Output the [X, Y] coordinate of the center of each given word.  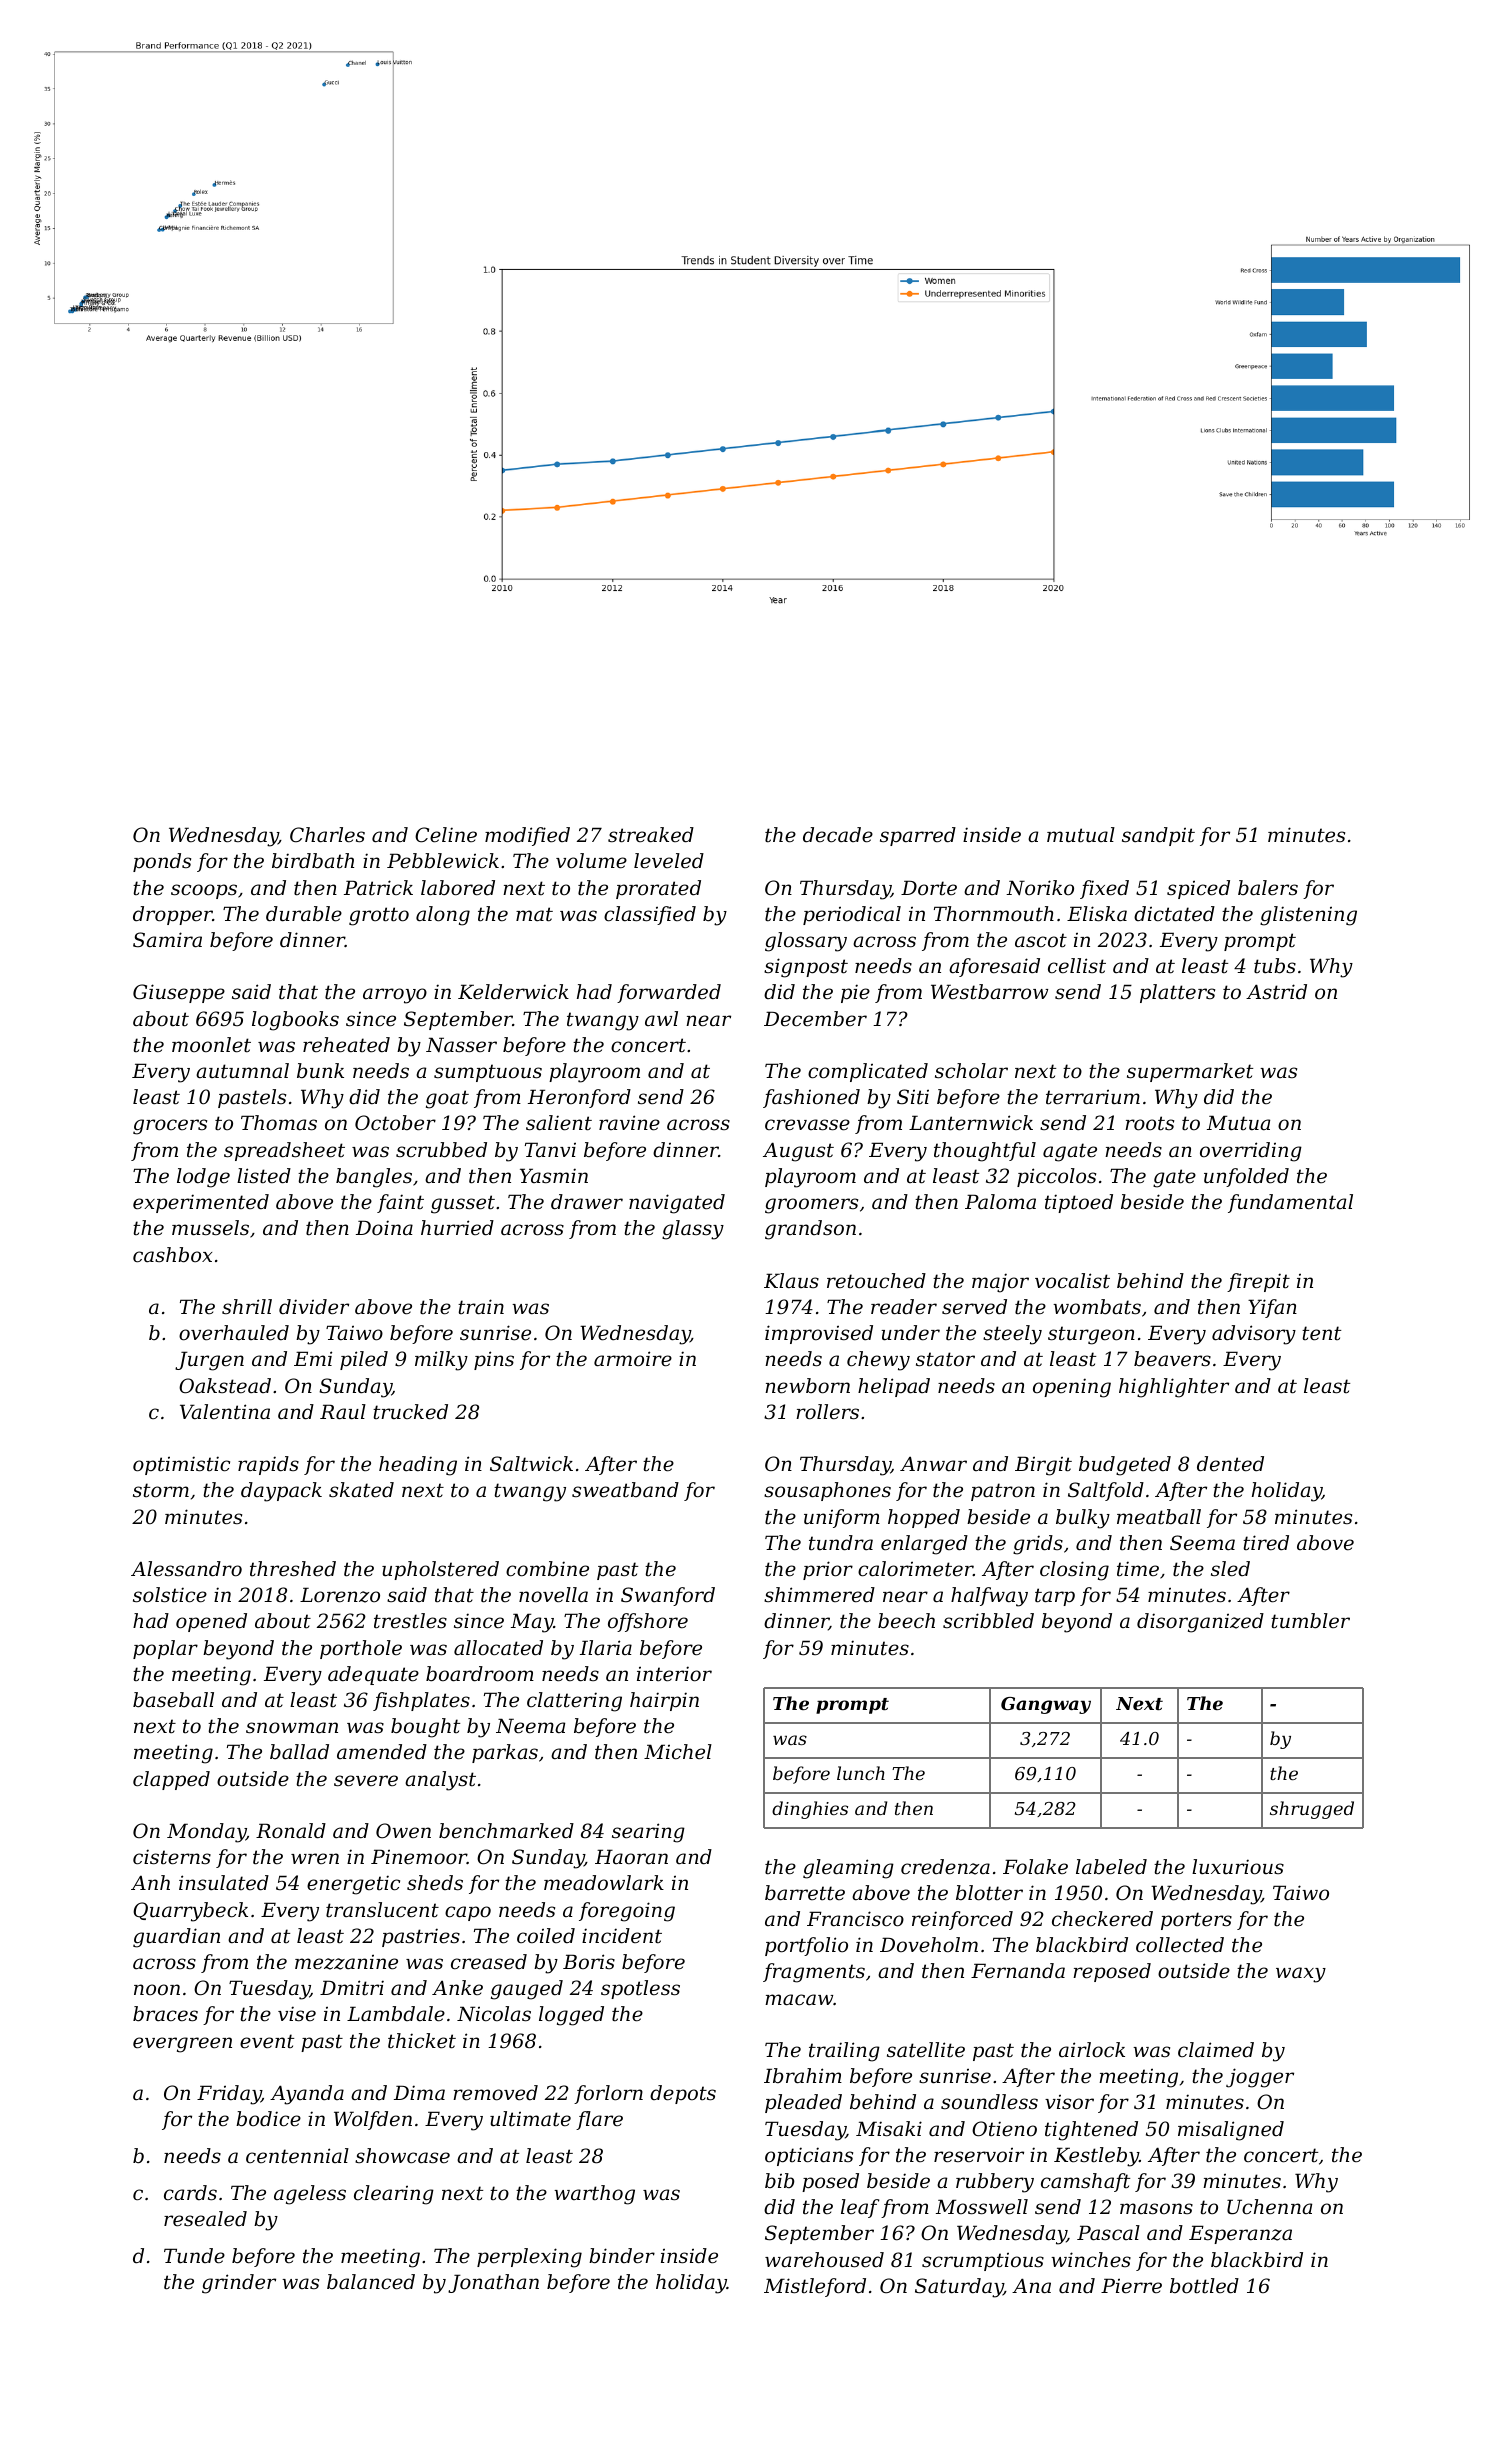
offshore [648, 1622]
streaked [651, 835]
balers [1268, 888]
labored [458, 888]
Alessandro [186, 1569]
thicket [422, 2041]
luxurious [1238, 1867]
